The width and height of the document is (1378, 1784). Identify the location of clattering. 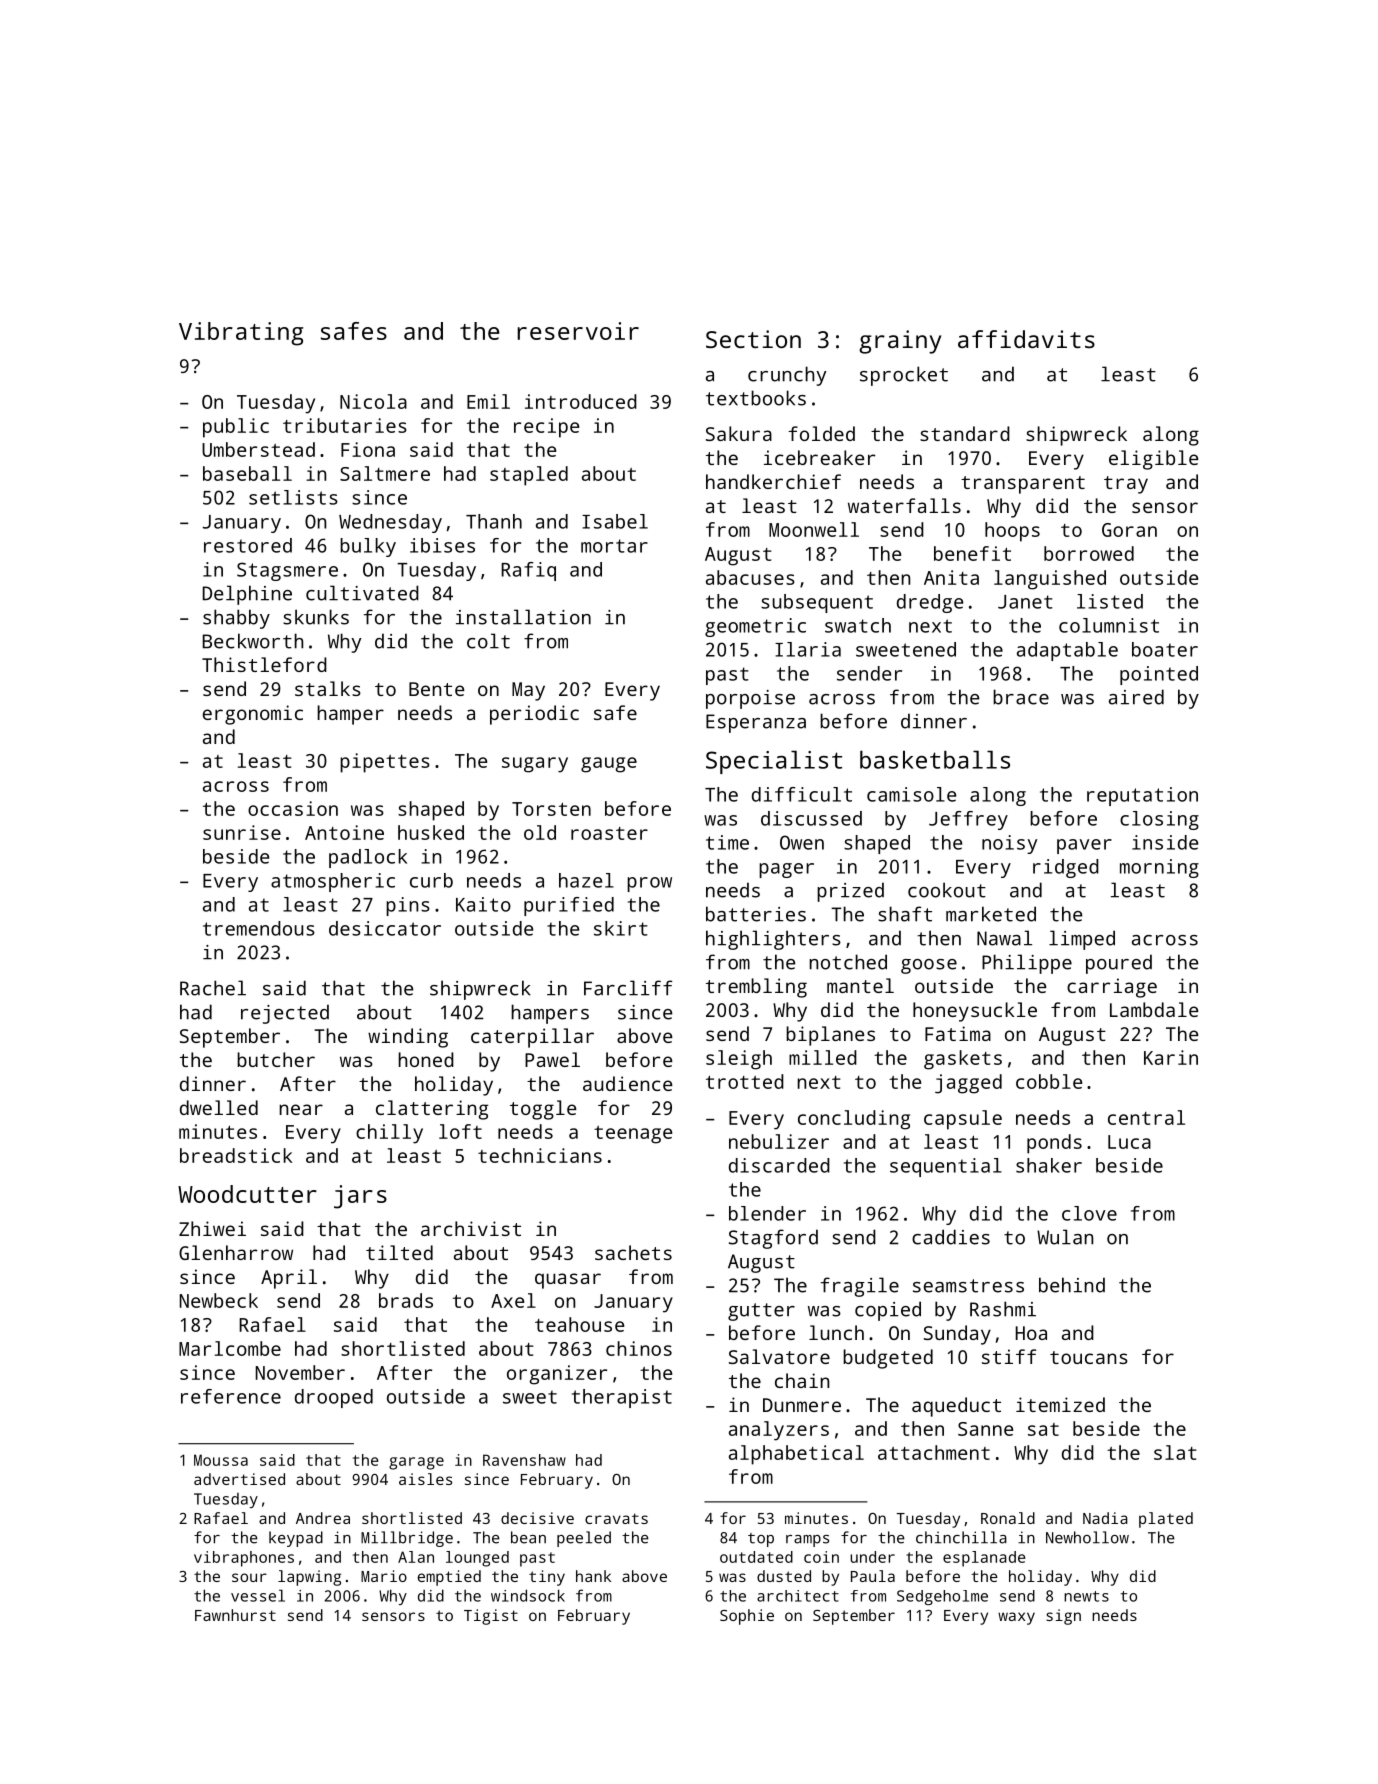
(432, 1110).
